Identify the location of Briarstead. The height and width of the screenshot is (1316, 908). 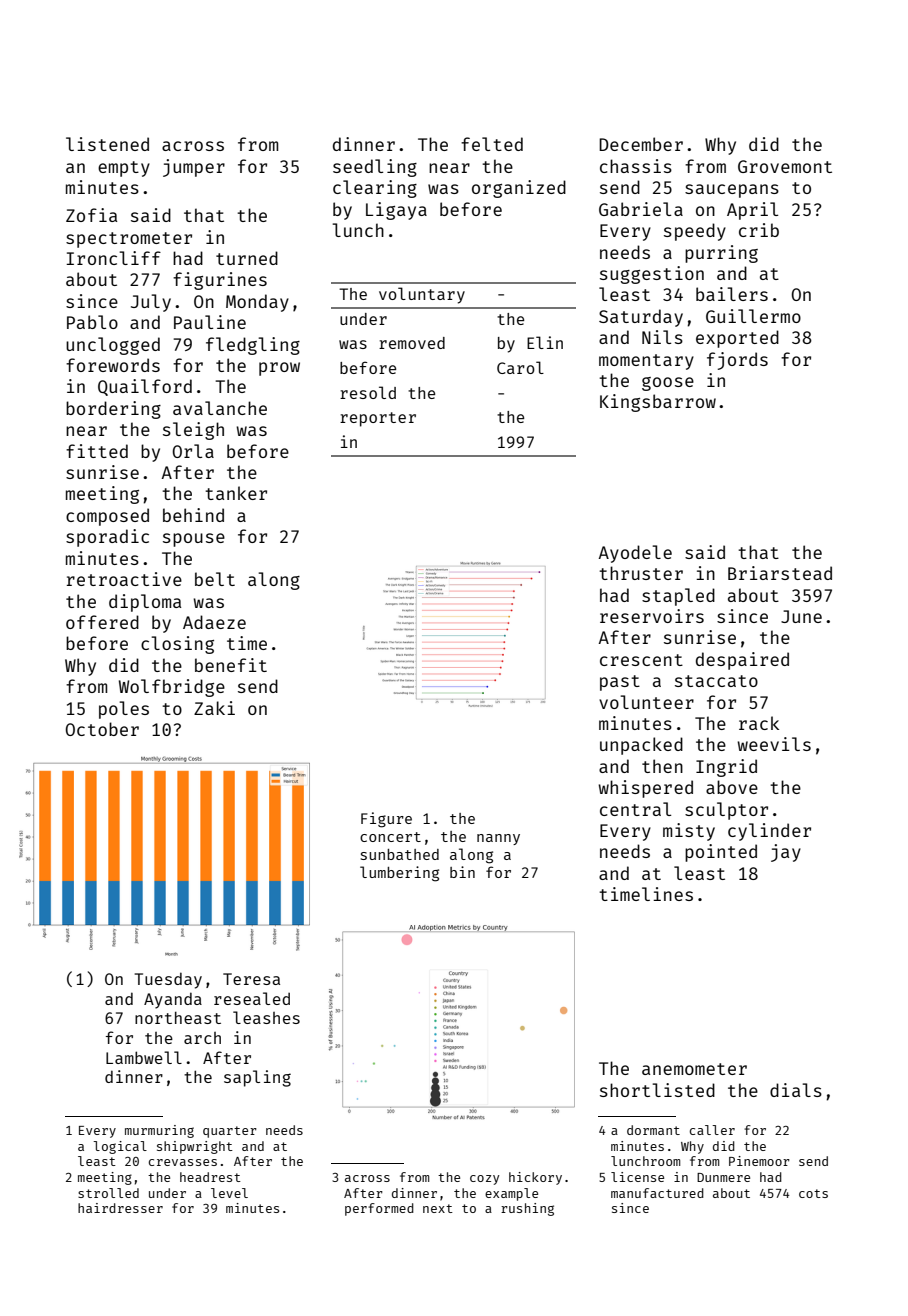
(780, 573).
